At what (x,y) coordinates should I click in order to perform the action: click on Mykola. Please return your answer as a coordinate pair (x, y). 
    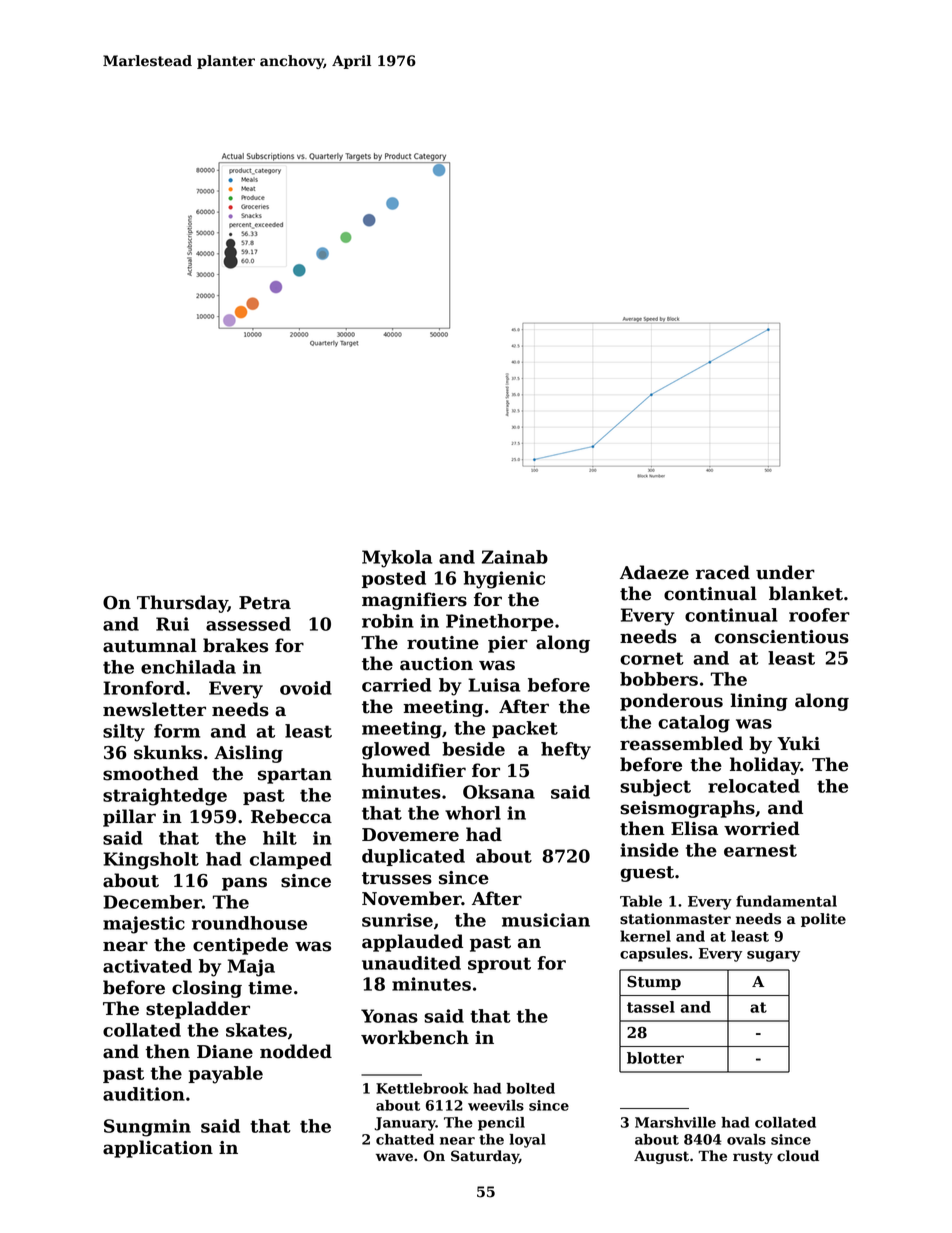
    Looking at the image, I should click on (397, 559).
